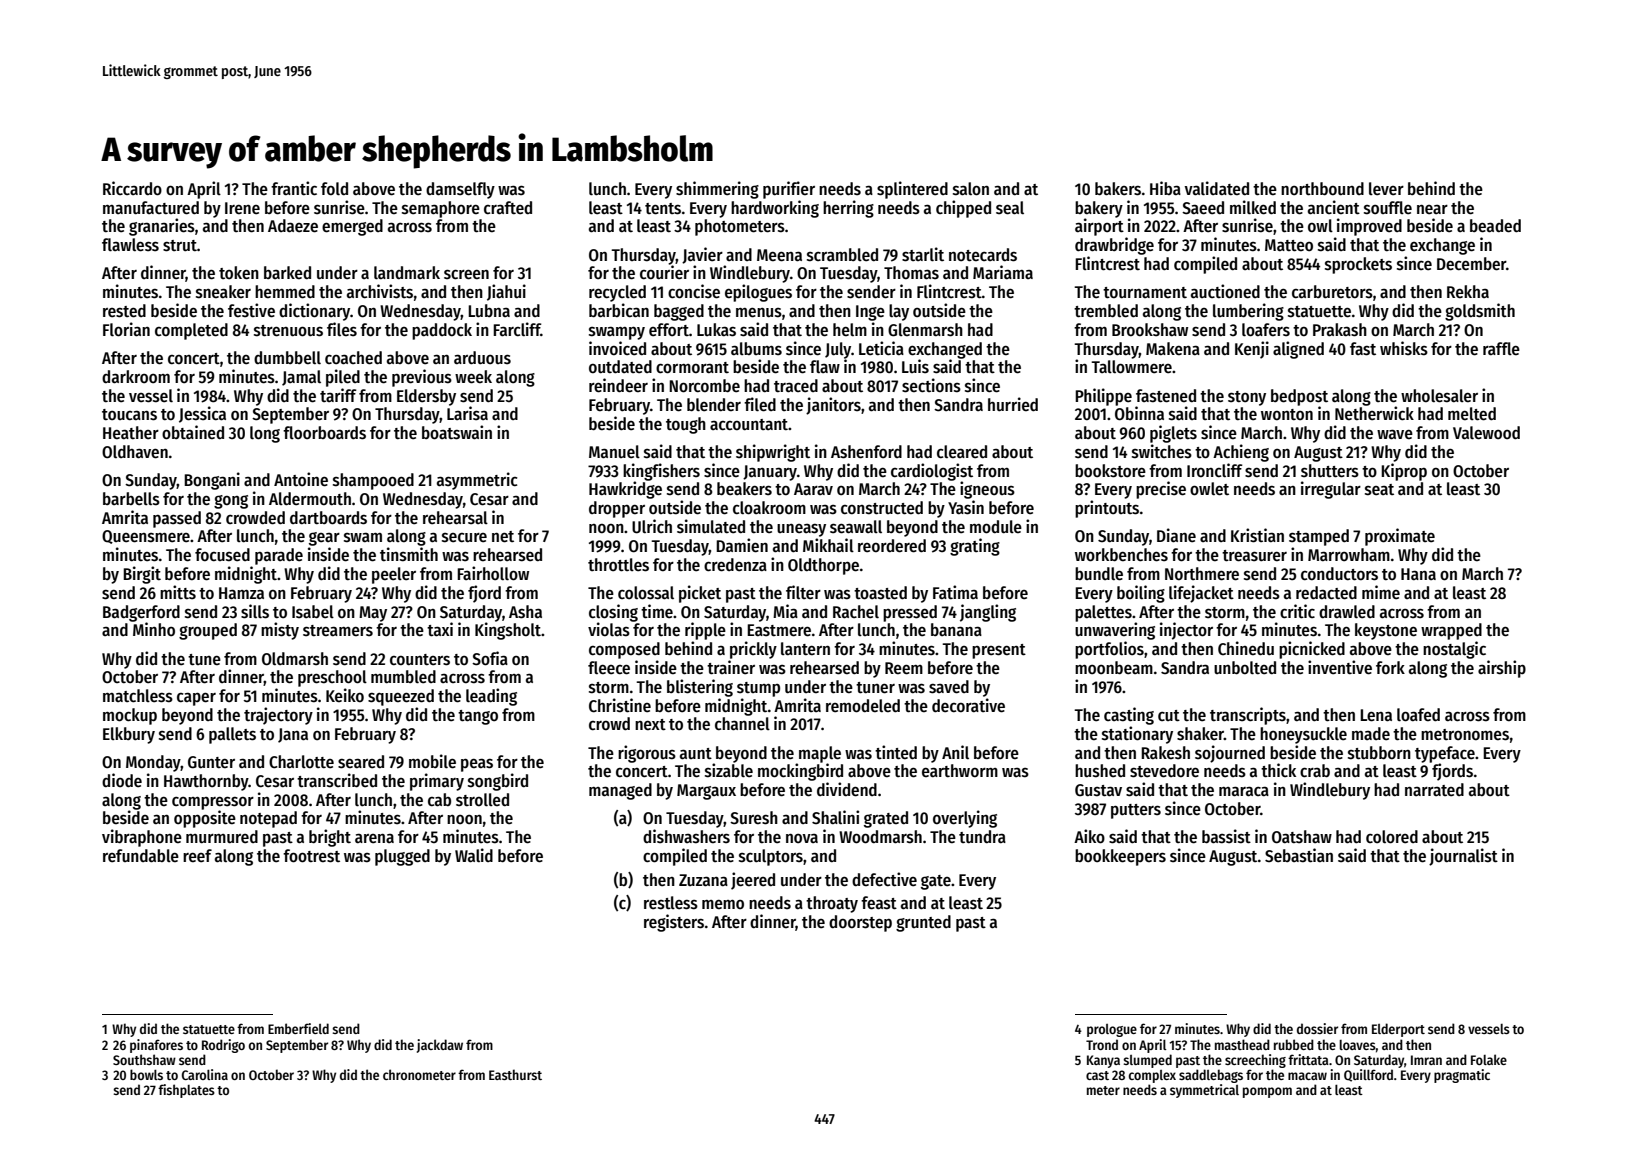  Describe the element at coordinates (663, 209) in the screenshot. I see `tents` at that location.
